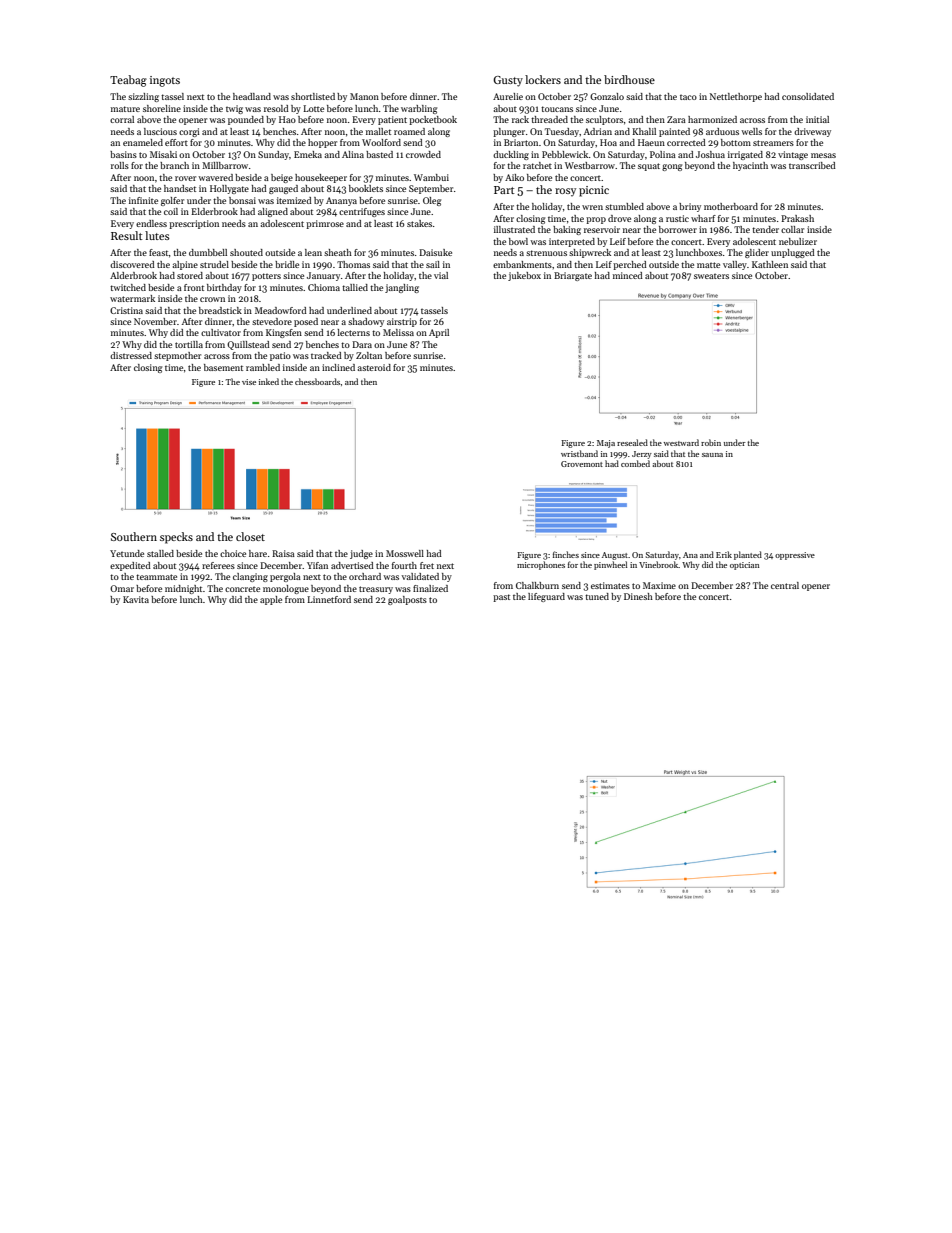  Describe the element at coordinates (130, 566) in the document. I see `expedited` at that location.
